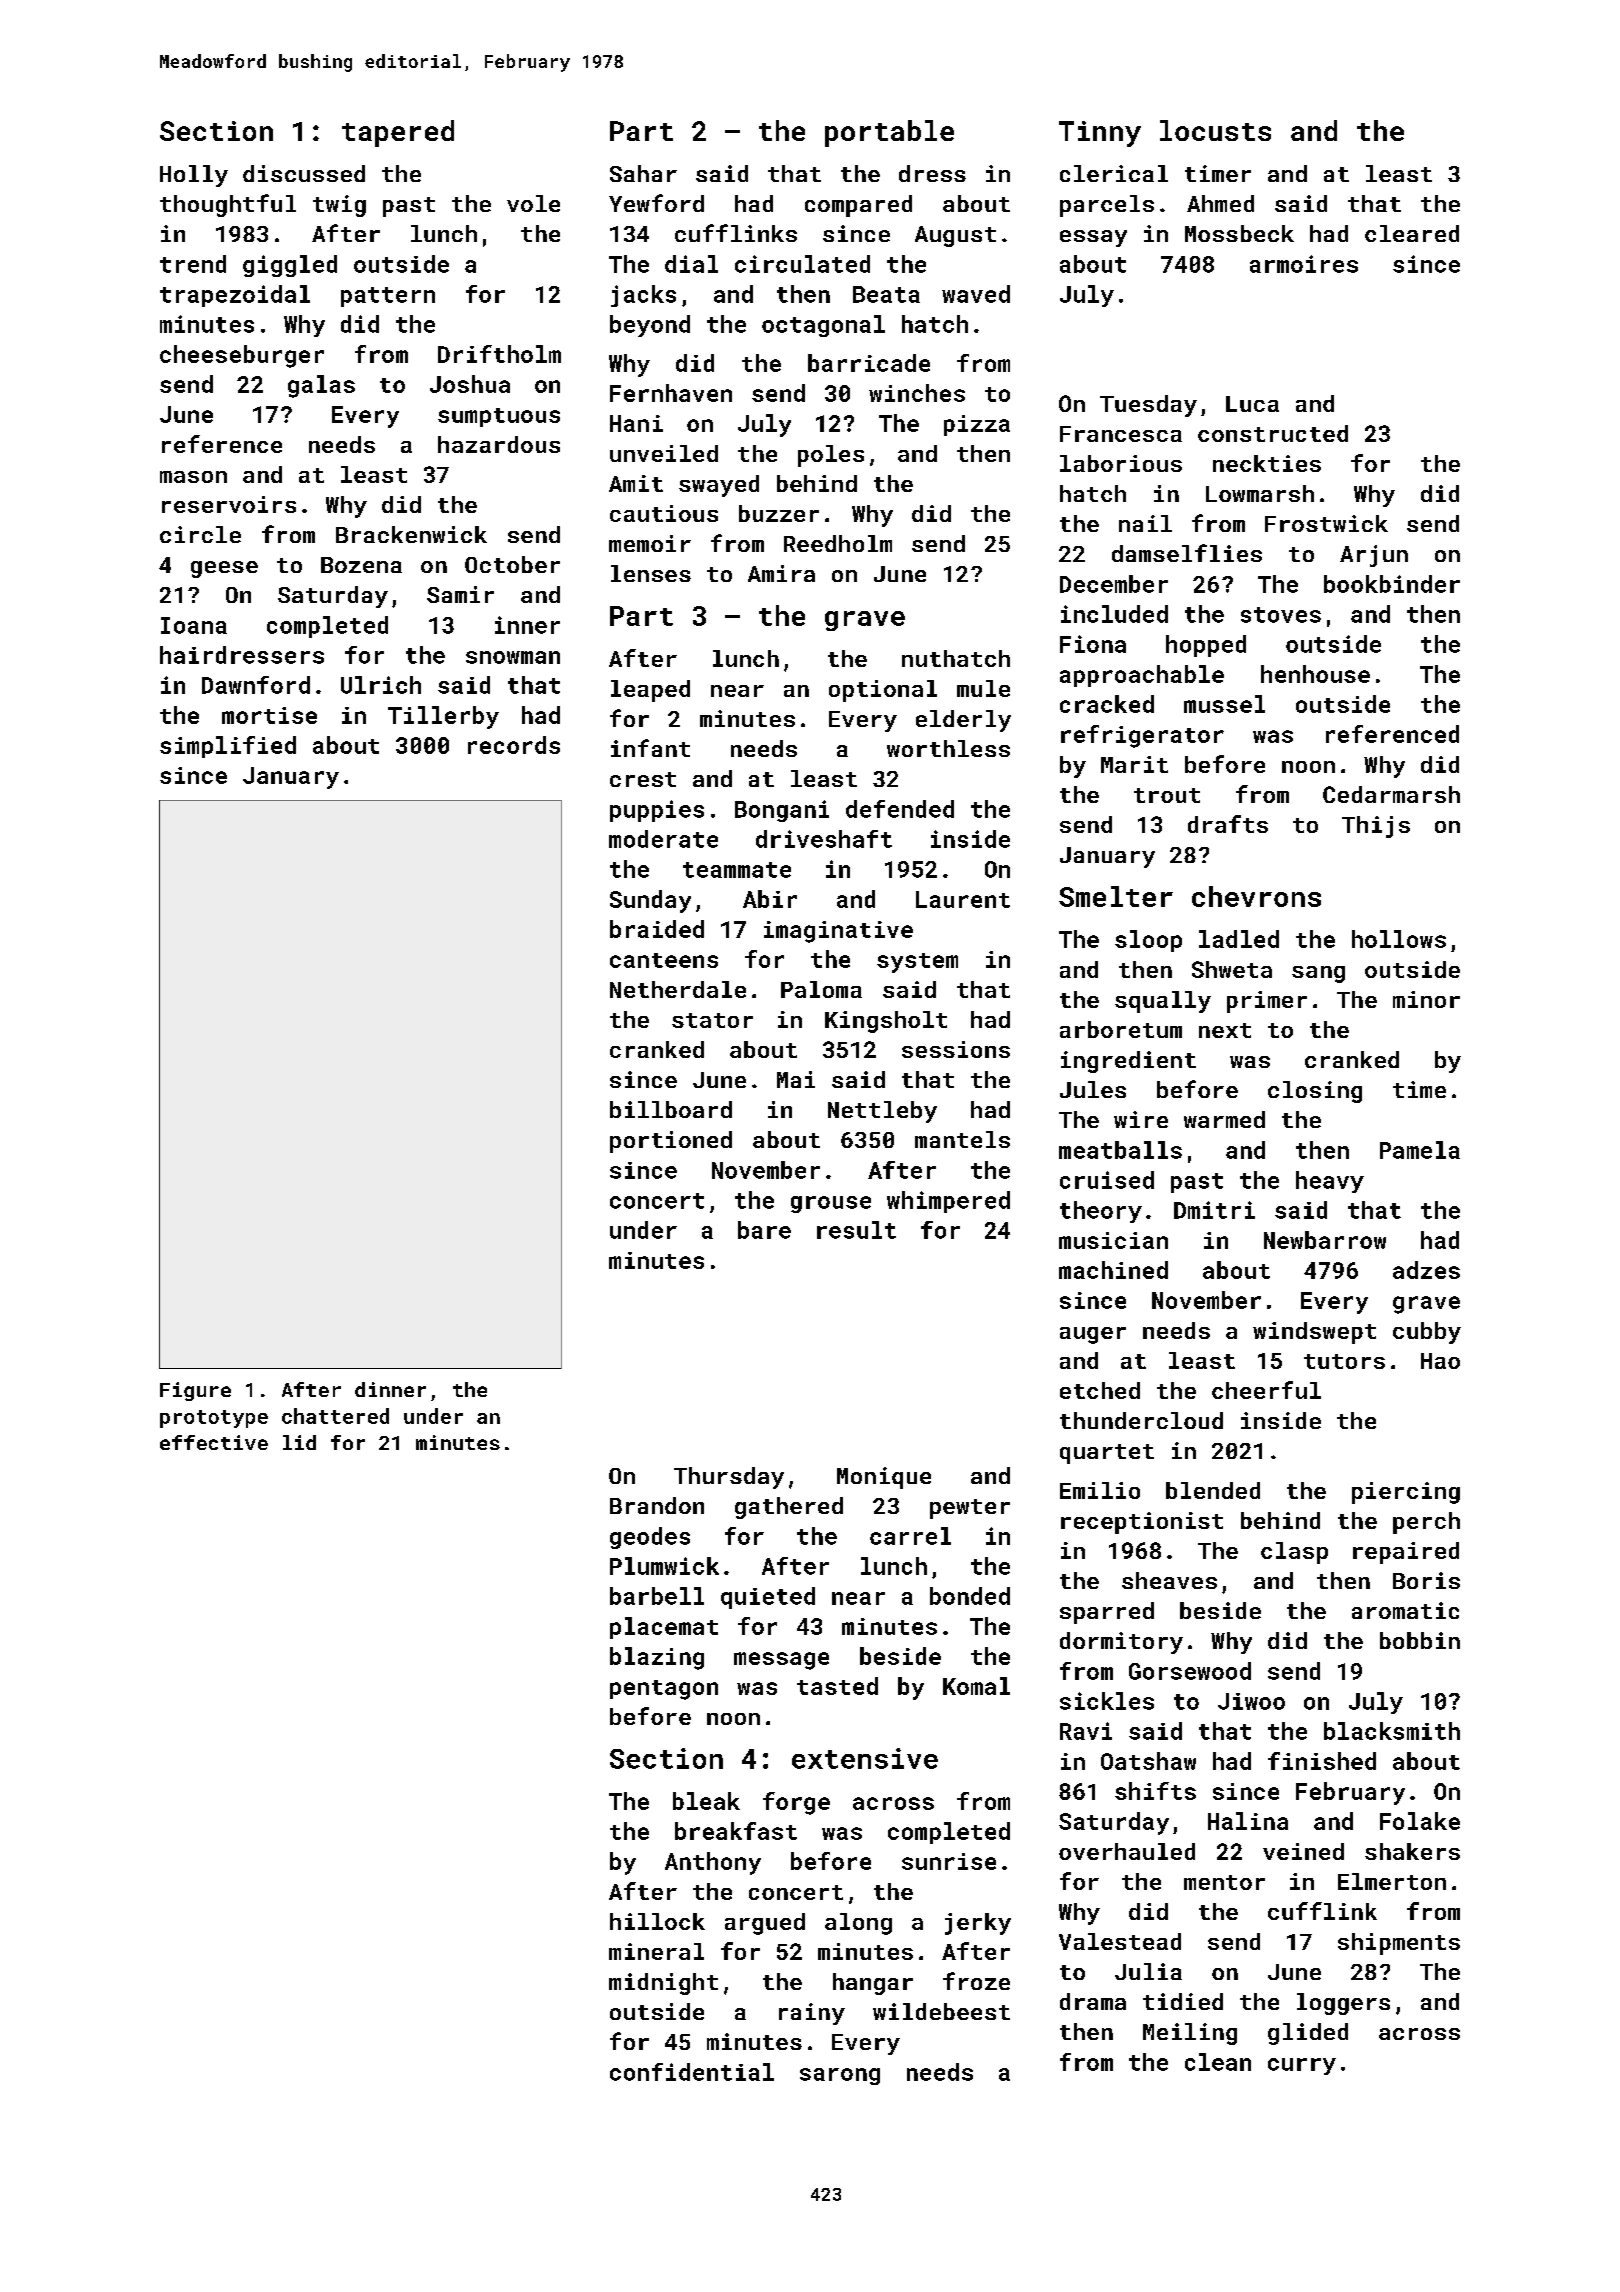 The width and height of the document is (1620, 2292). What do you see at coordinates (1190, 2034) in the document?
I see `Meiling` at bounding box center [1190, 2034].
